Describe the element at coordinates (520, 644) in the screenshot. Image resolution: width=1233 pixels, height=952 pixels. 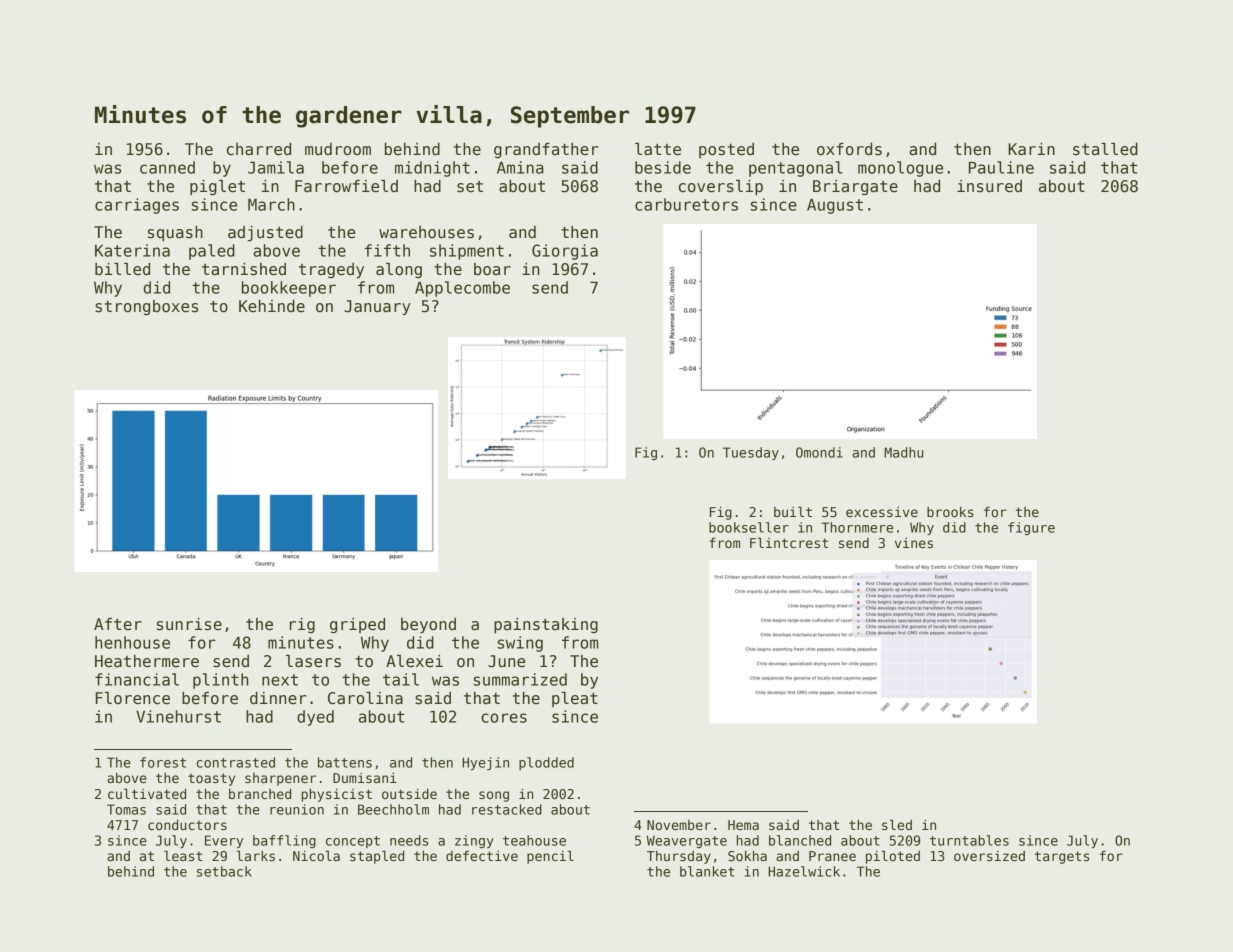
I see `swing` at that location.
